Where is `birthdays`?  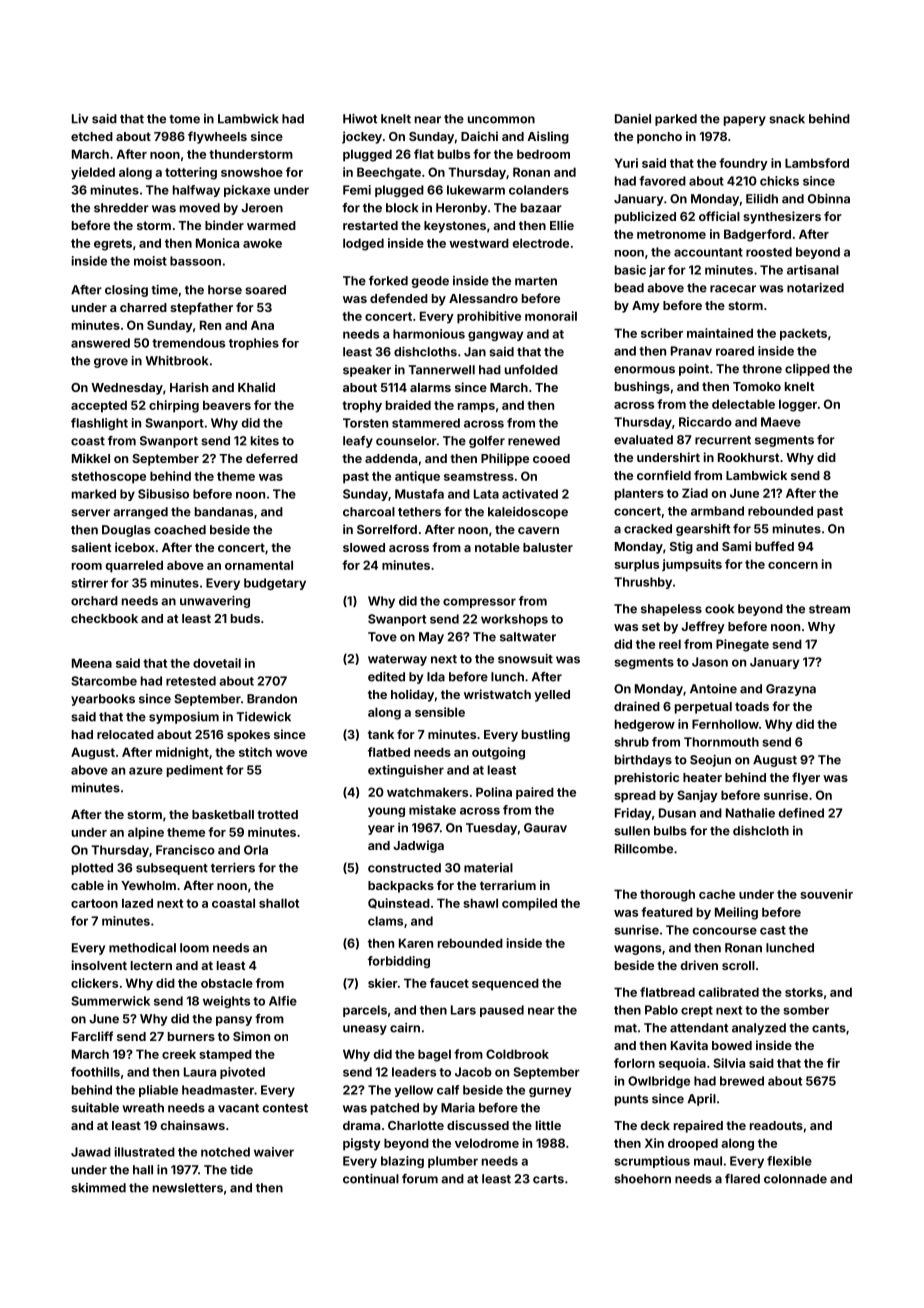
birthdays is located at coordinates (643, 761).
